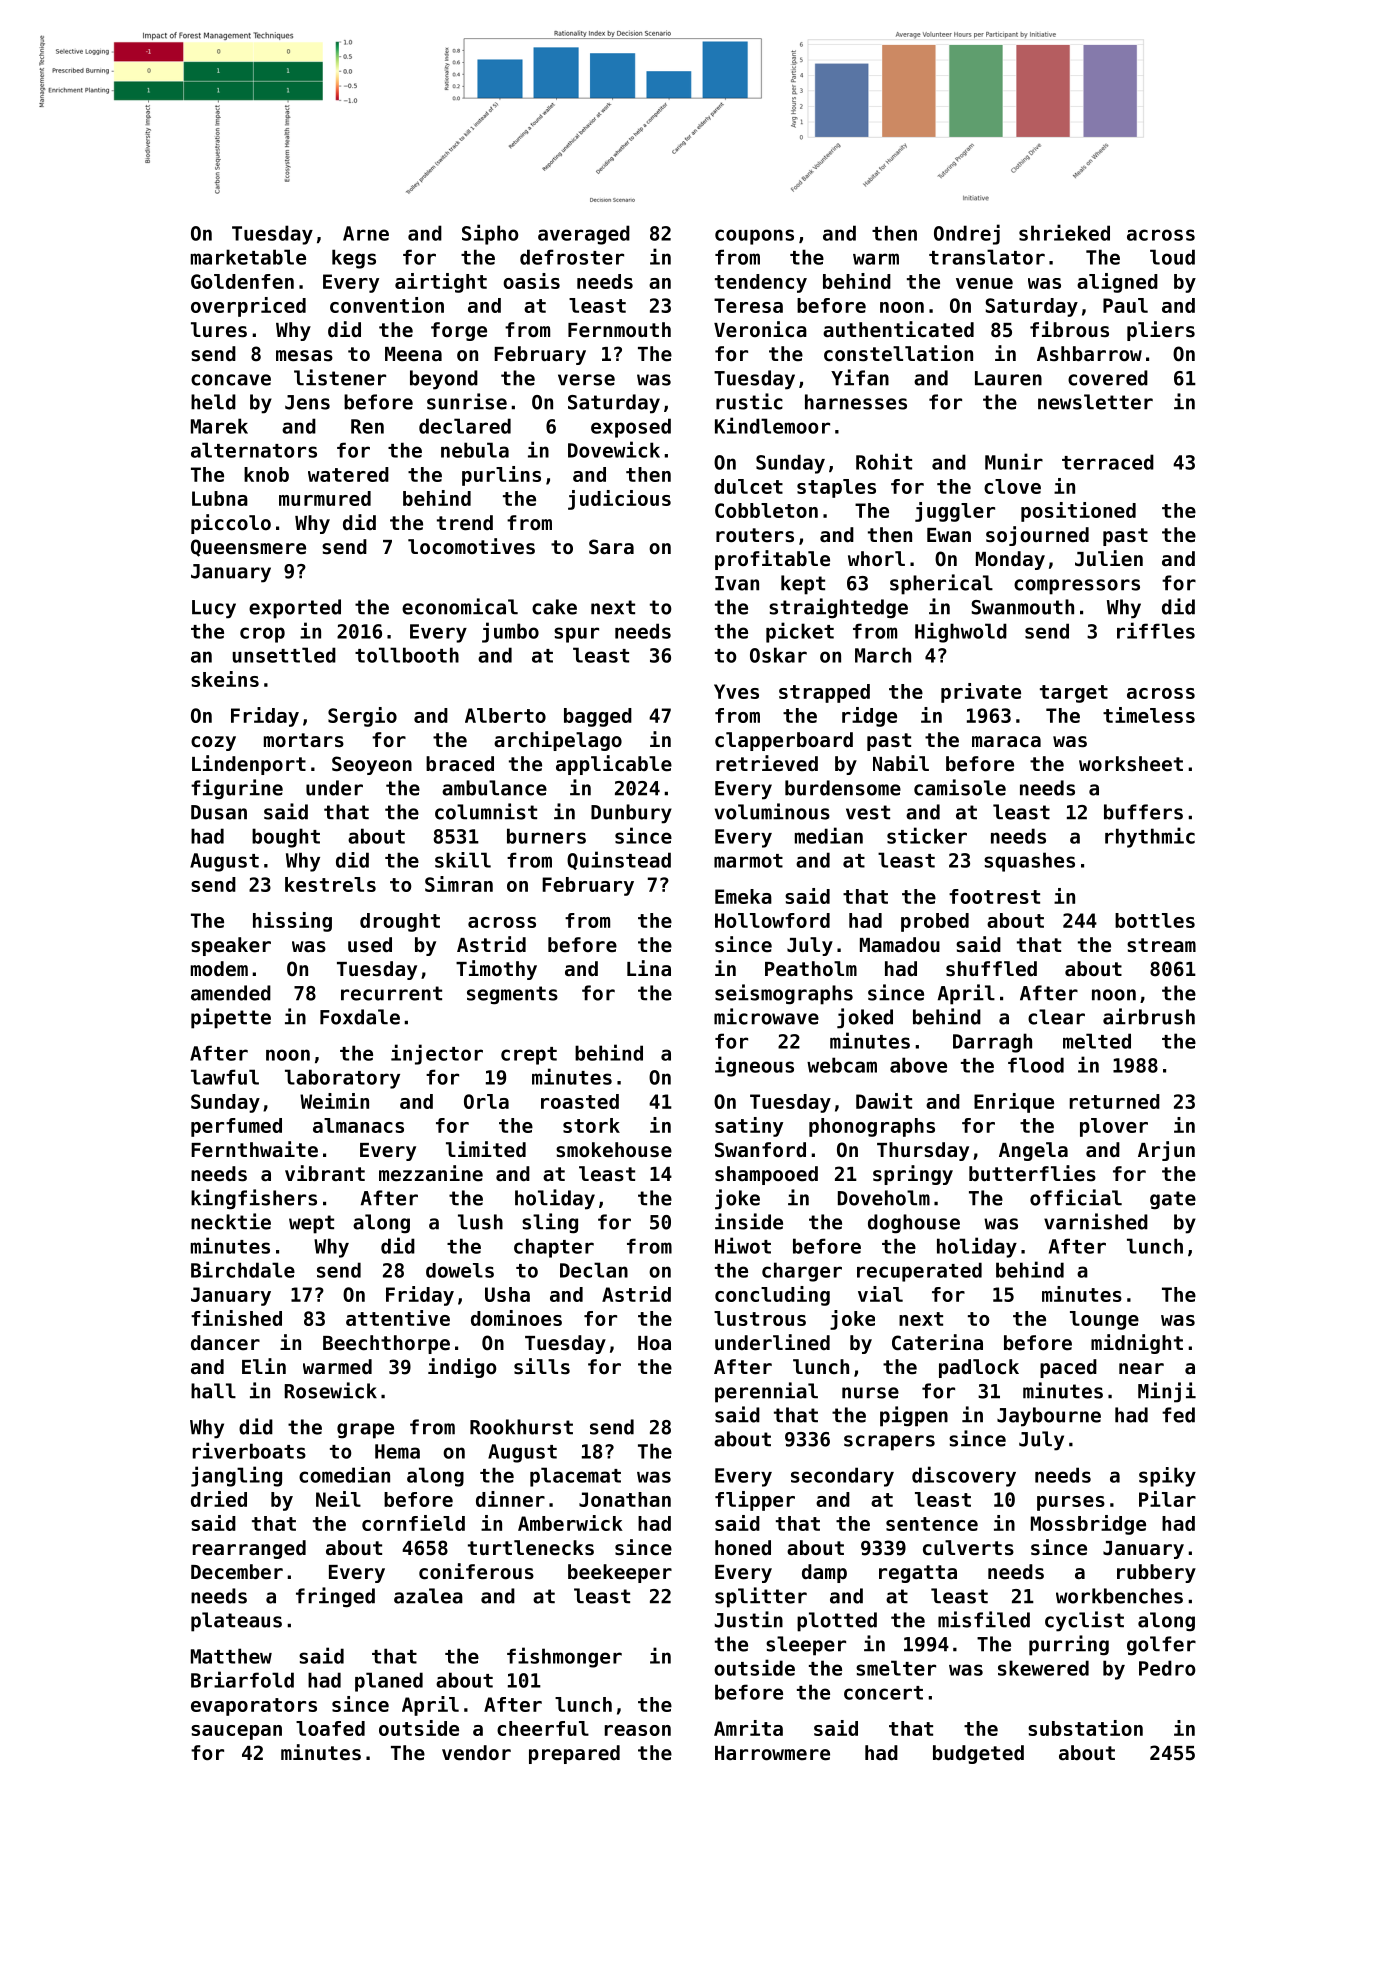 The width and height of the screenshot is (1386, 1969). I want to click on Sipho, so click(490, 234).
